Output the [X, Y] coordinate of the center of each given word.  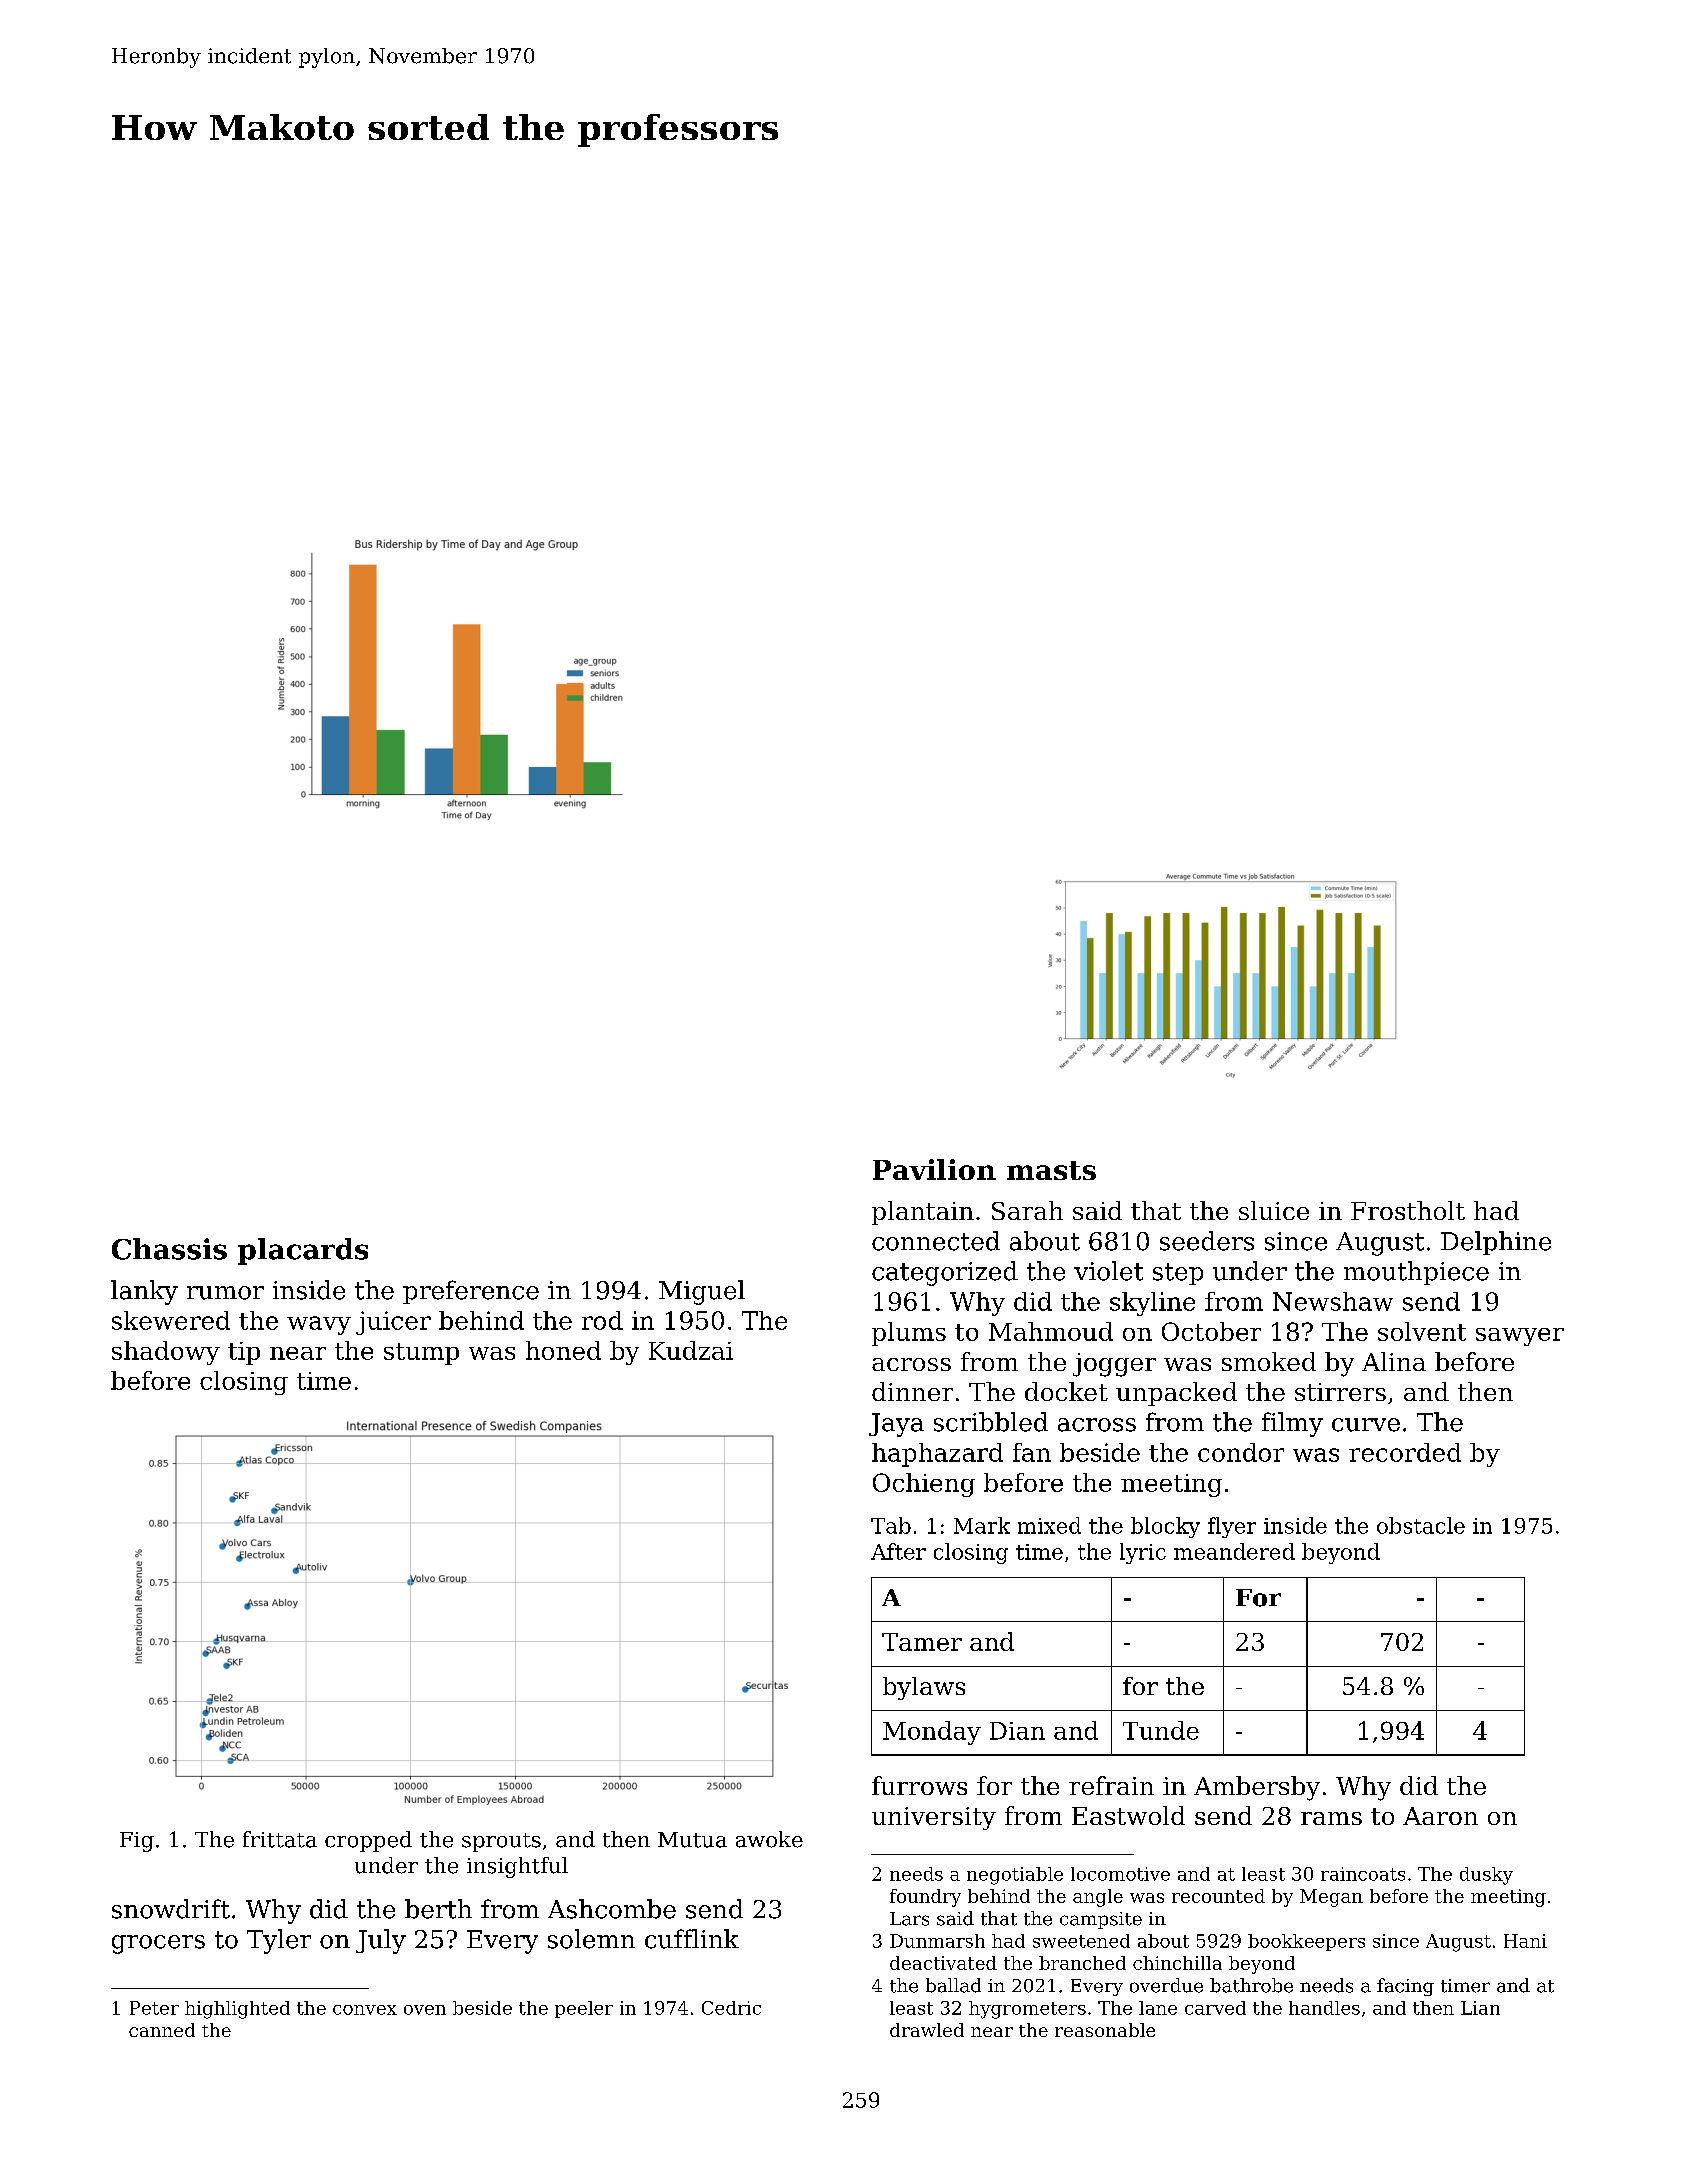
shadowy [166, 1353]
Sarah [1027, 1210]
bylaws [924, 1688]
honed [563, 1350]
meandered [1234, 1551]
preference [471, 1292]
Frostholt [1408, 1210]
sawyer [1520, 1337]
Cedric [731, 2008]
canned [162, 2030]
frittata [280, 1839]
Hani [1525, 1941]
